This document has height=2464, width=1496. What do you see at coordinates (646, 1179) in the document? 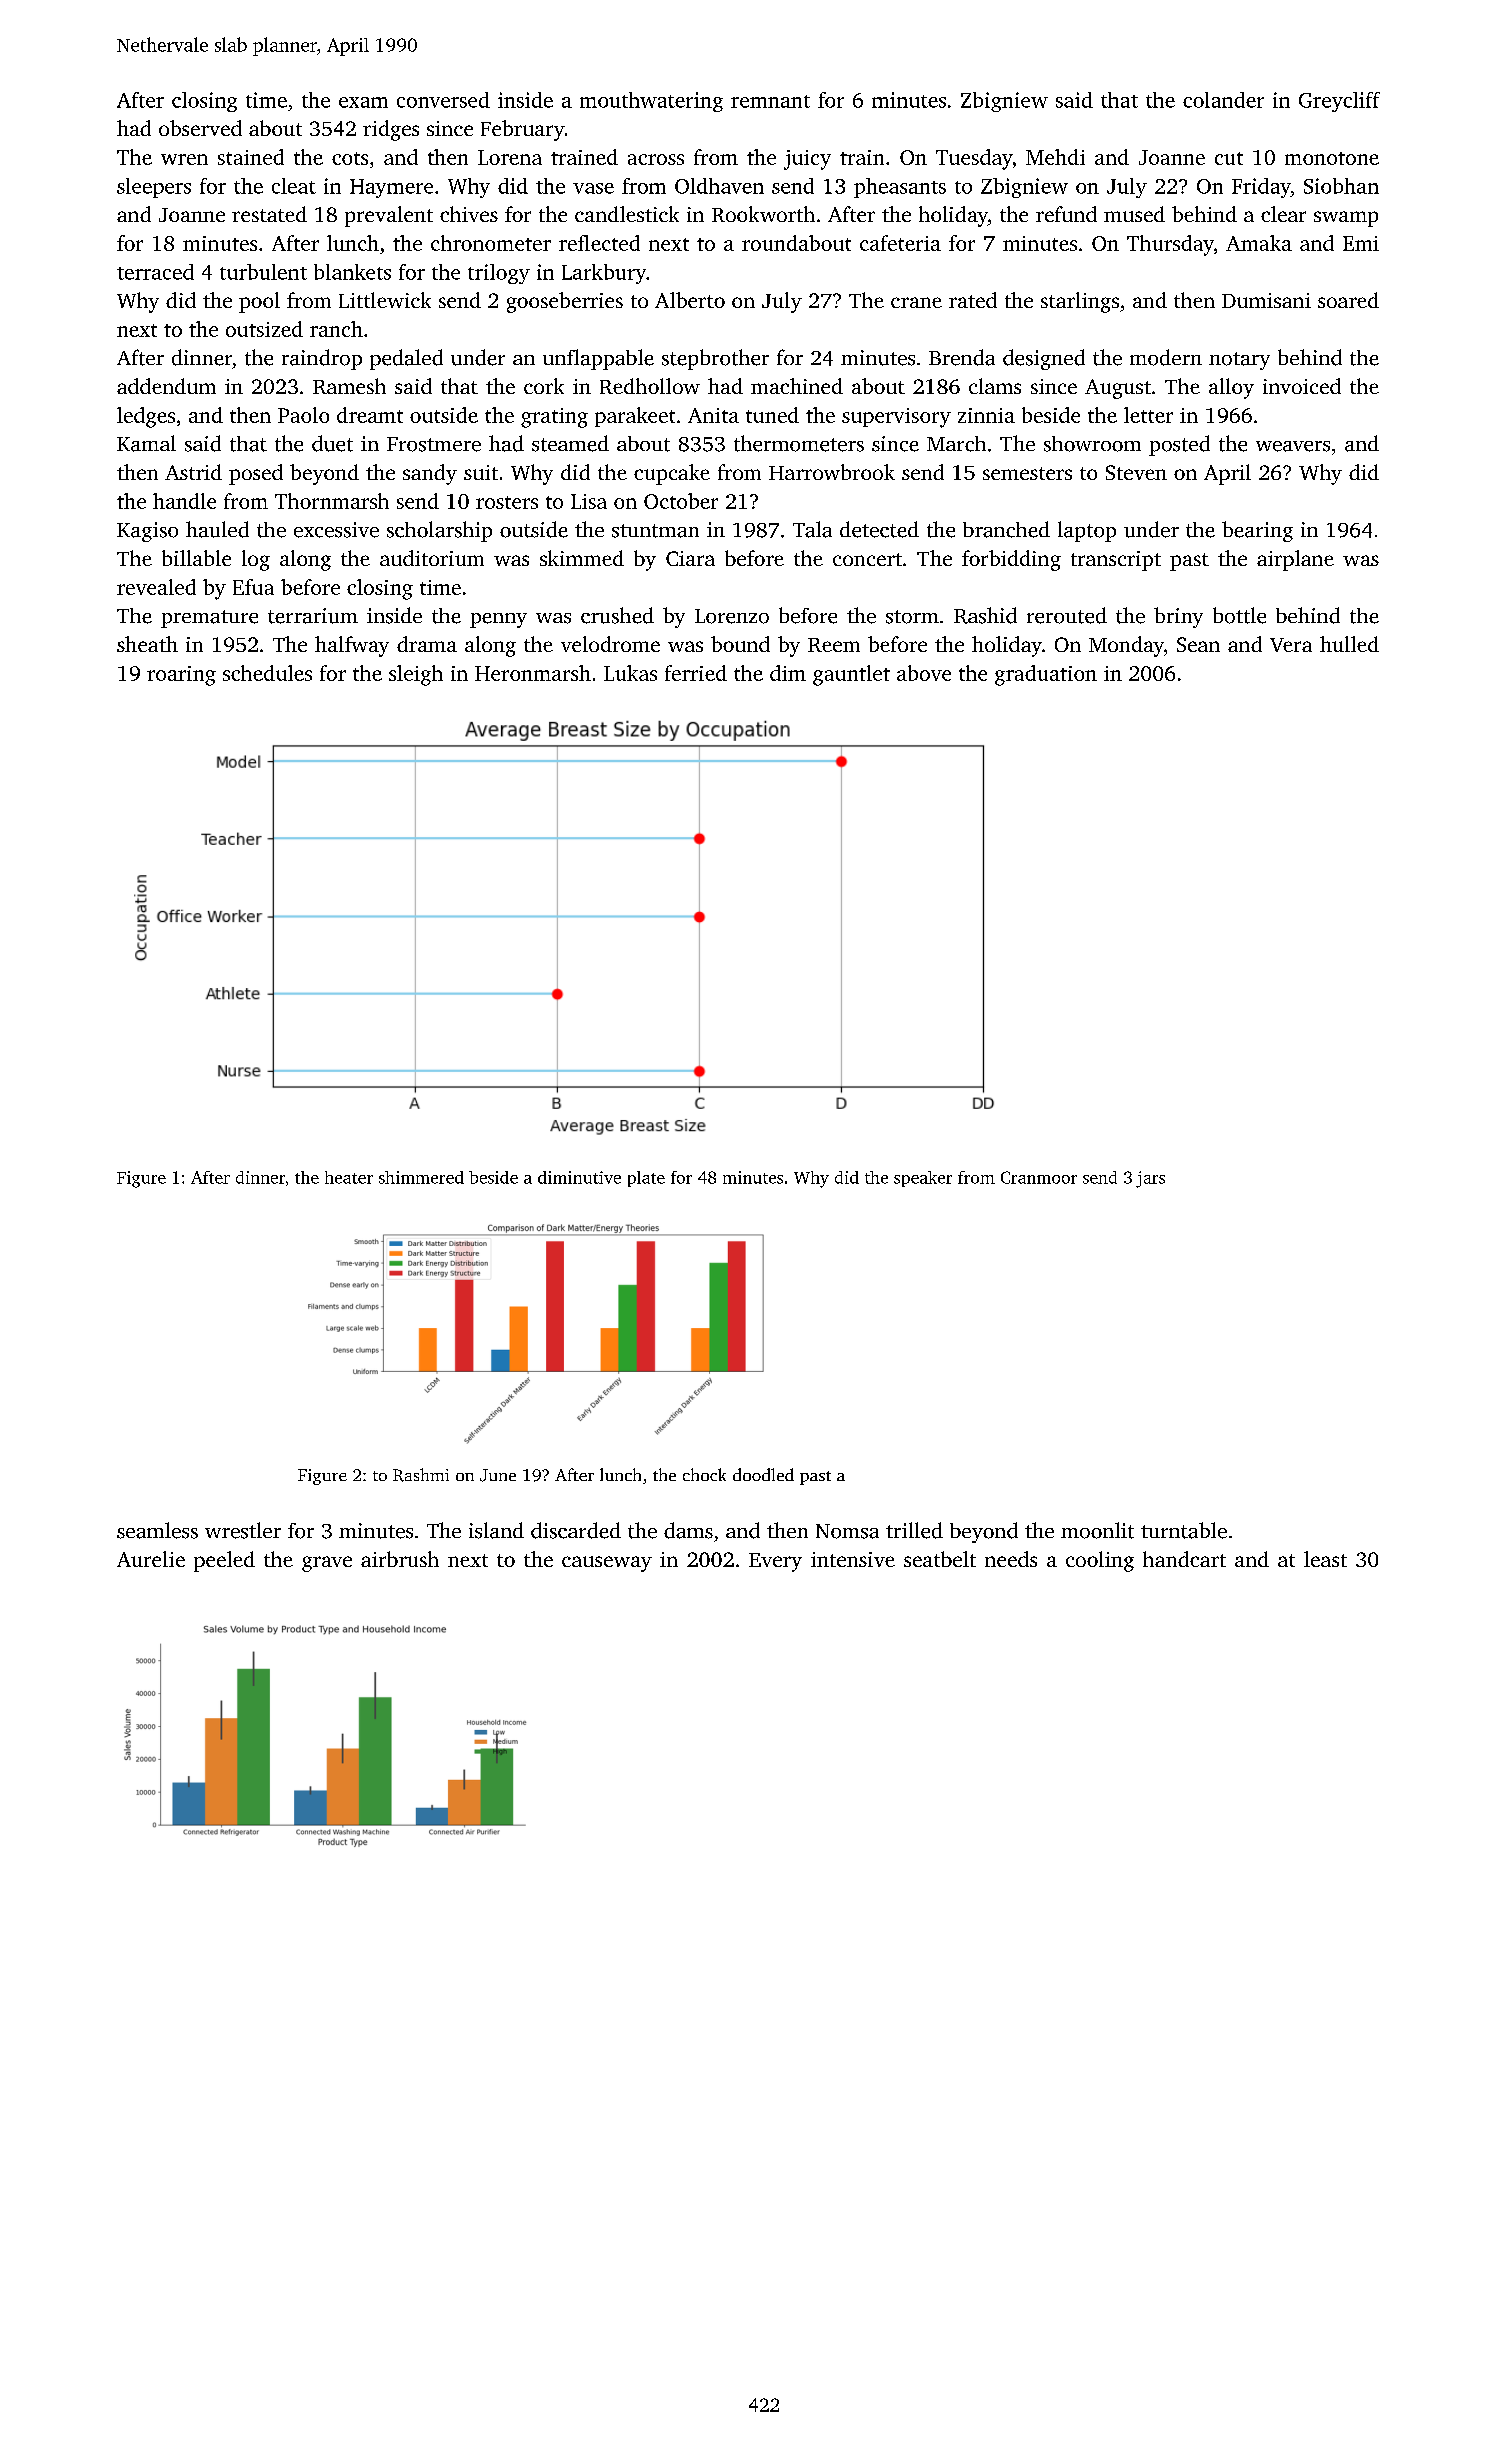
I see `plate` at bounding box center [646, 1179].
